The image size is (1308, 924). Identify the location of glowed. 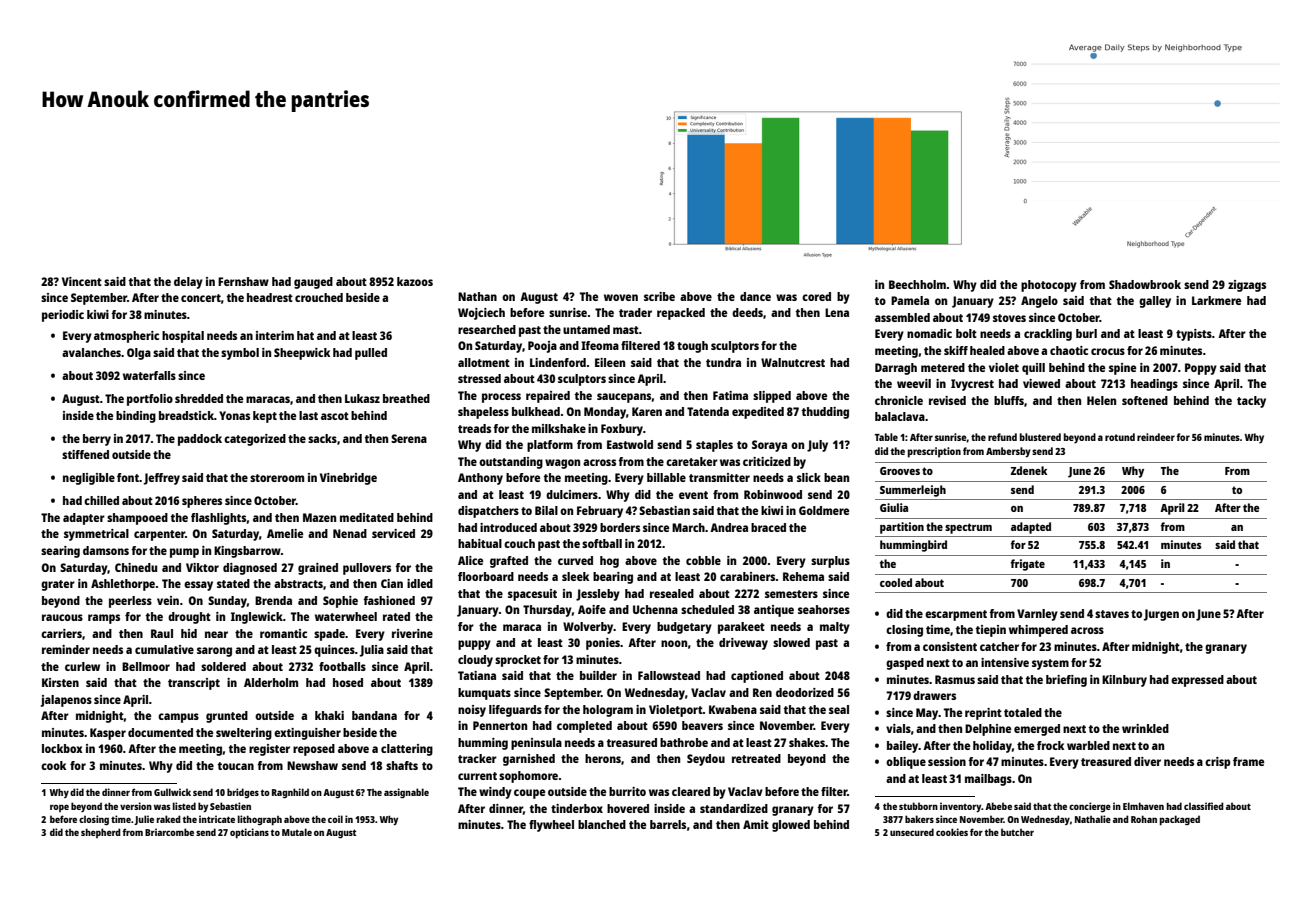
(791, 826).
